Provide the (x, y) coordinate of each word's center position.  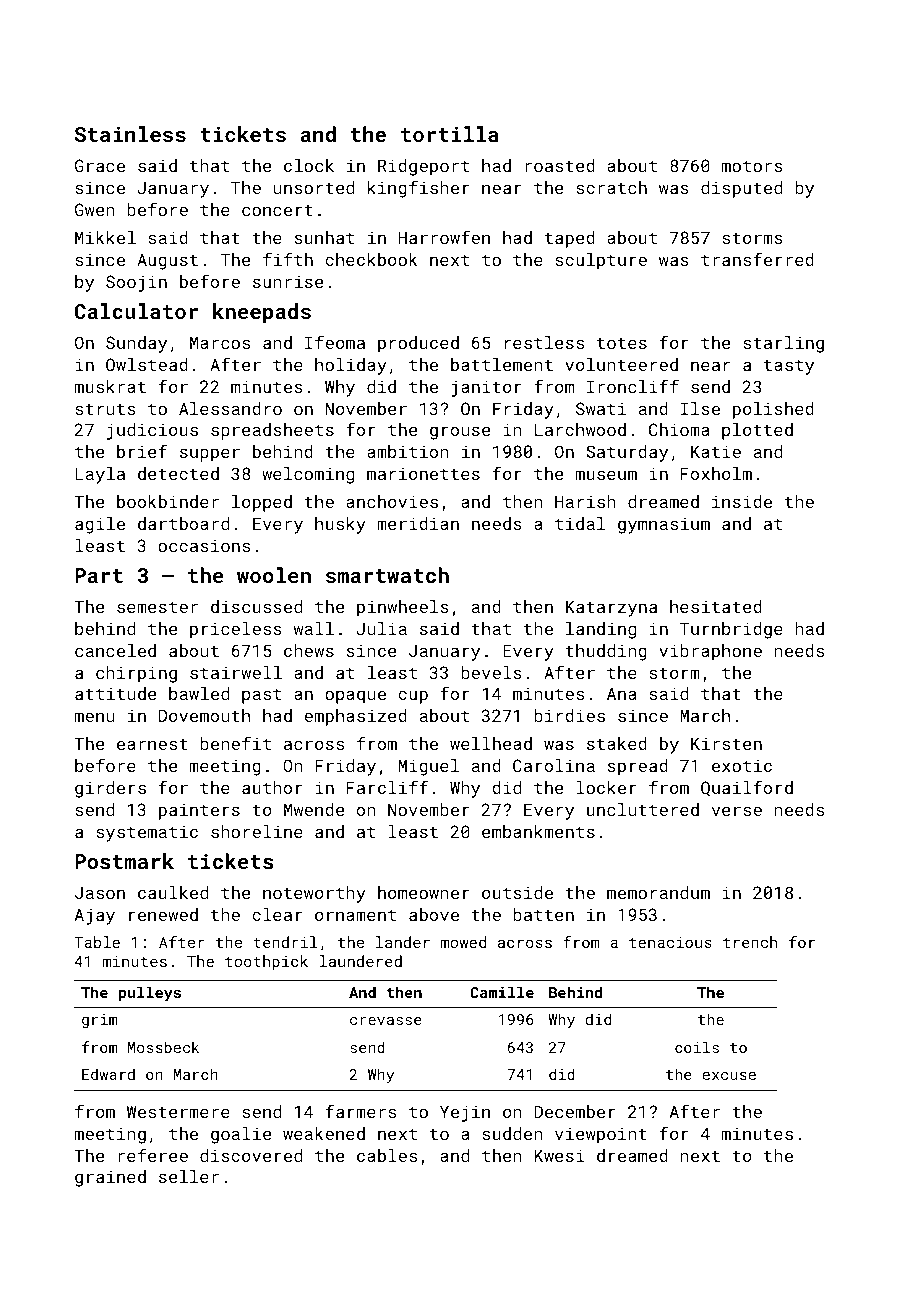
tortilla (450, 134)
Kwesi (559, 1155)
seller (189, 1176)
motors (752, 166)
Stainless (130, 134)
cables (387, 1155)
